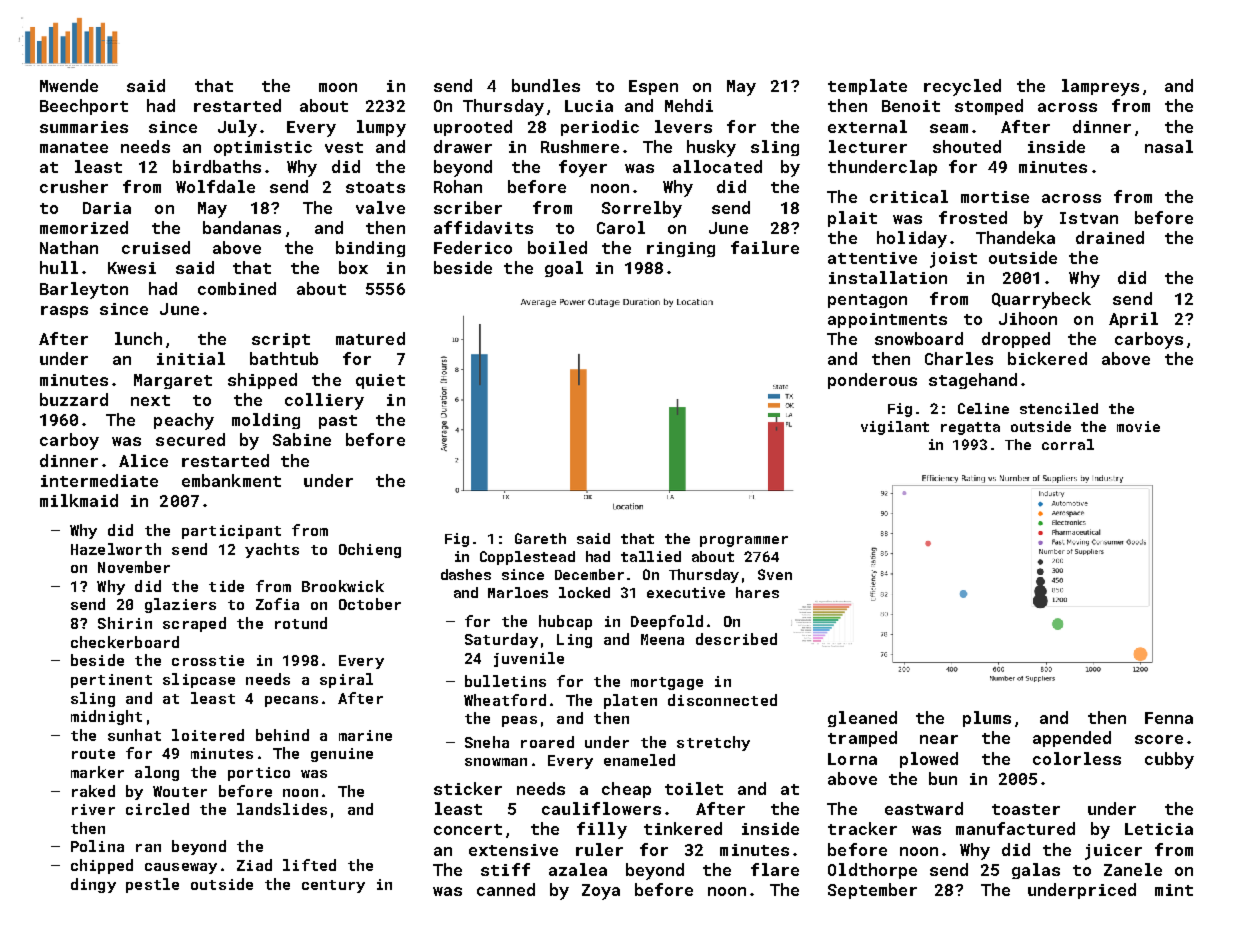 Image resolution: width=1233 pixels, height=952 pixels. Describe the element at coordinates (84, 107) in the image. I see `Beechport` at that location.
